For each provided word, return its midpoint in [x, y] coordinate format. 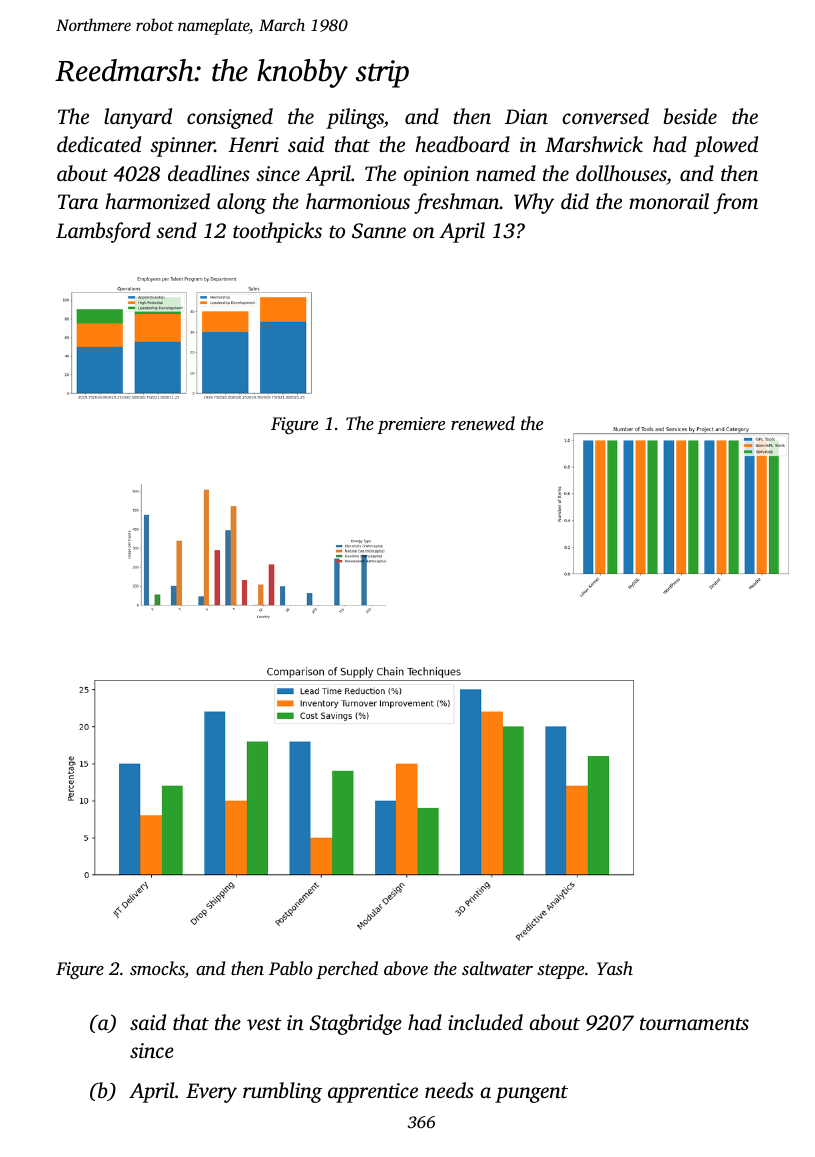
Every [211, 1093]
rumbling [282, 1092]
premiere [411, 425]
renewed [483, 423]
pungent [531, 1094]
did [575, 201]
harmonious [358, 201]
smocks [157, 969]
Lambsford [103, 232]
